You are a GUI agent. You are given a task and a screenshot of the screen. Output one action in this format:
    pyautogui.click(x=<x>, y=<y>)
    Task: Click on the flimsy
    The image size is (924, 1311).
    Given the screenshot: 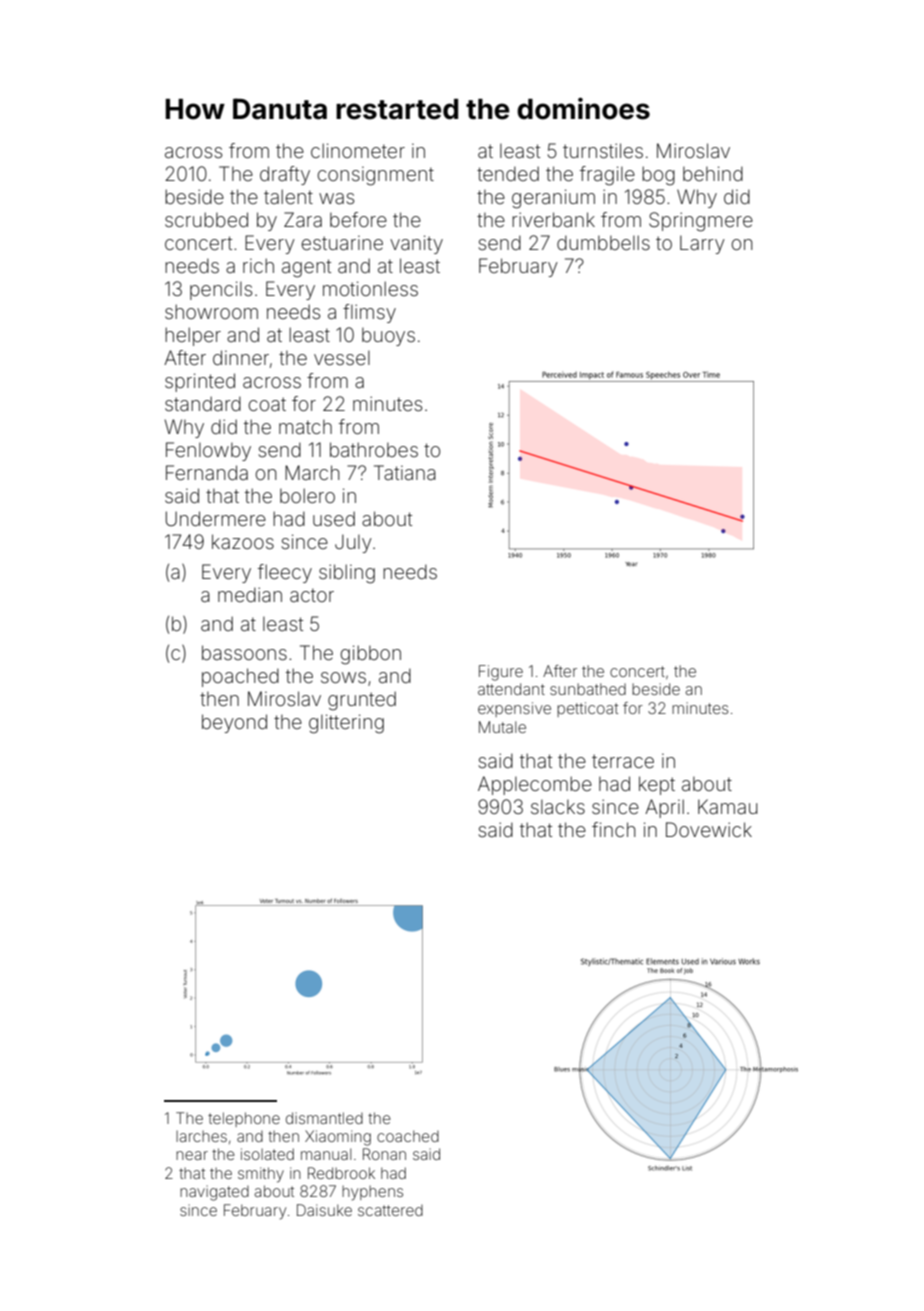 What is the action you would take?
    pyautogui.click(x=369, y=313)
